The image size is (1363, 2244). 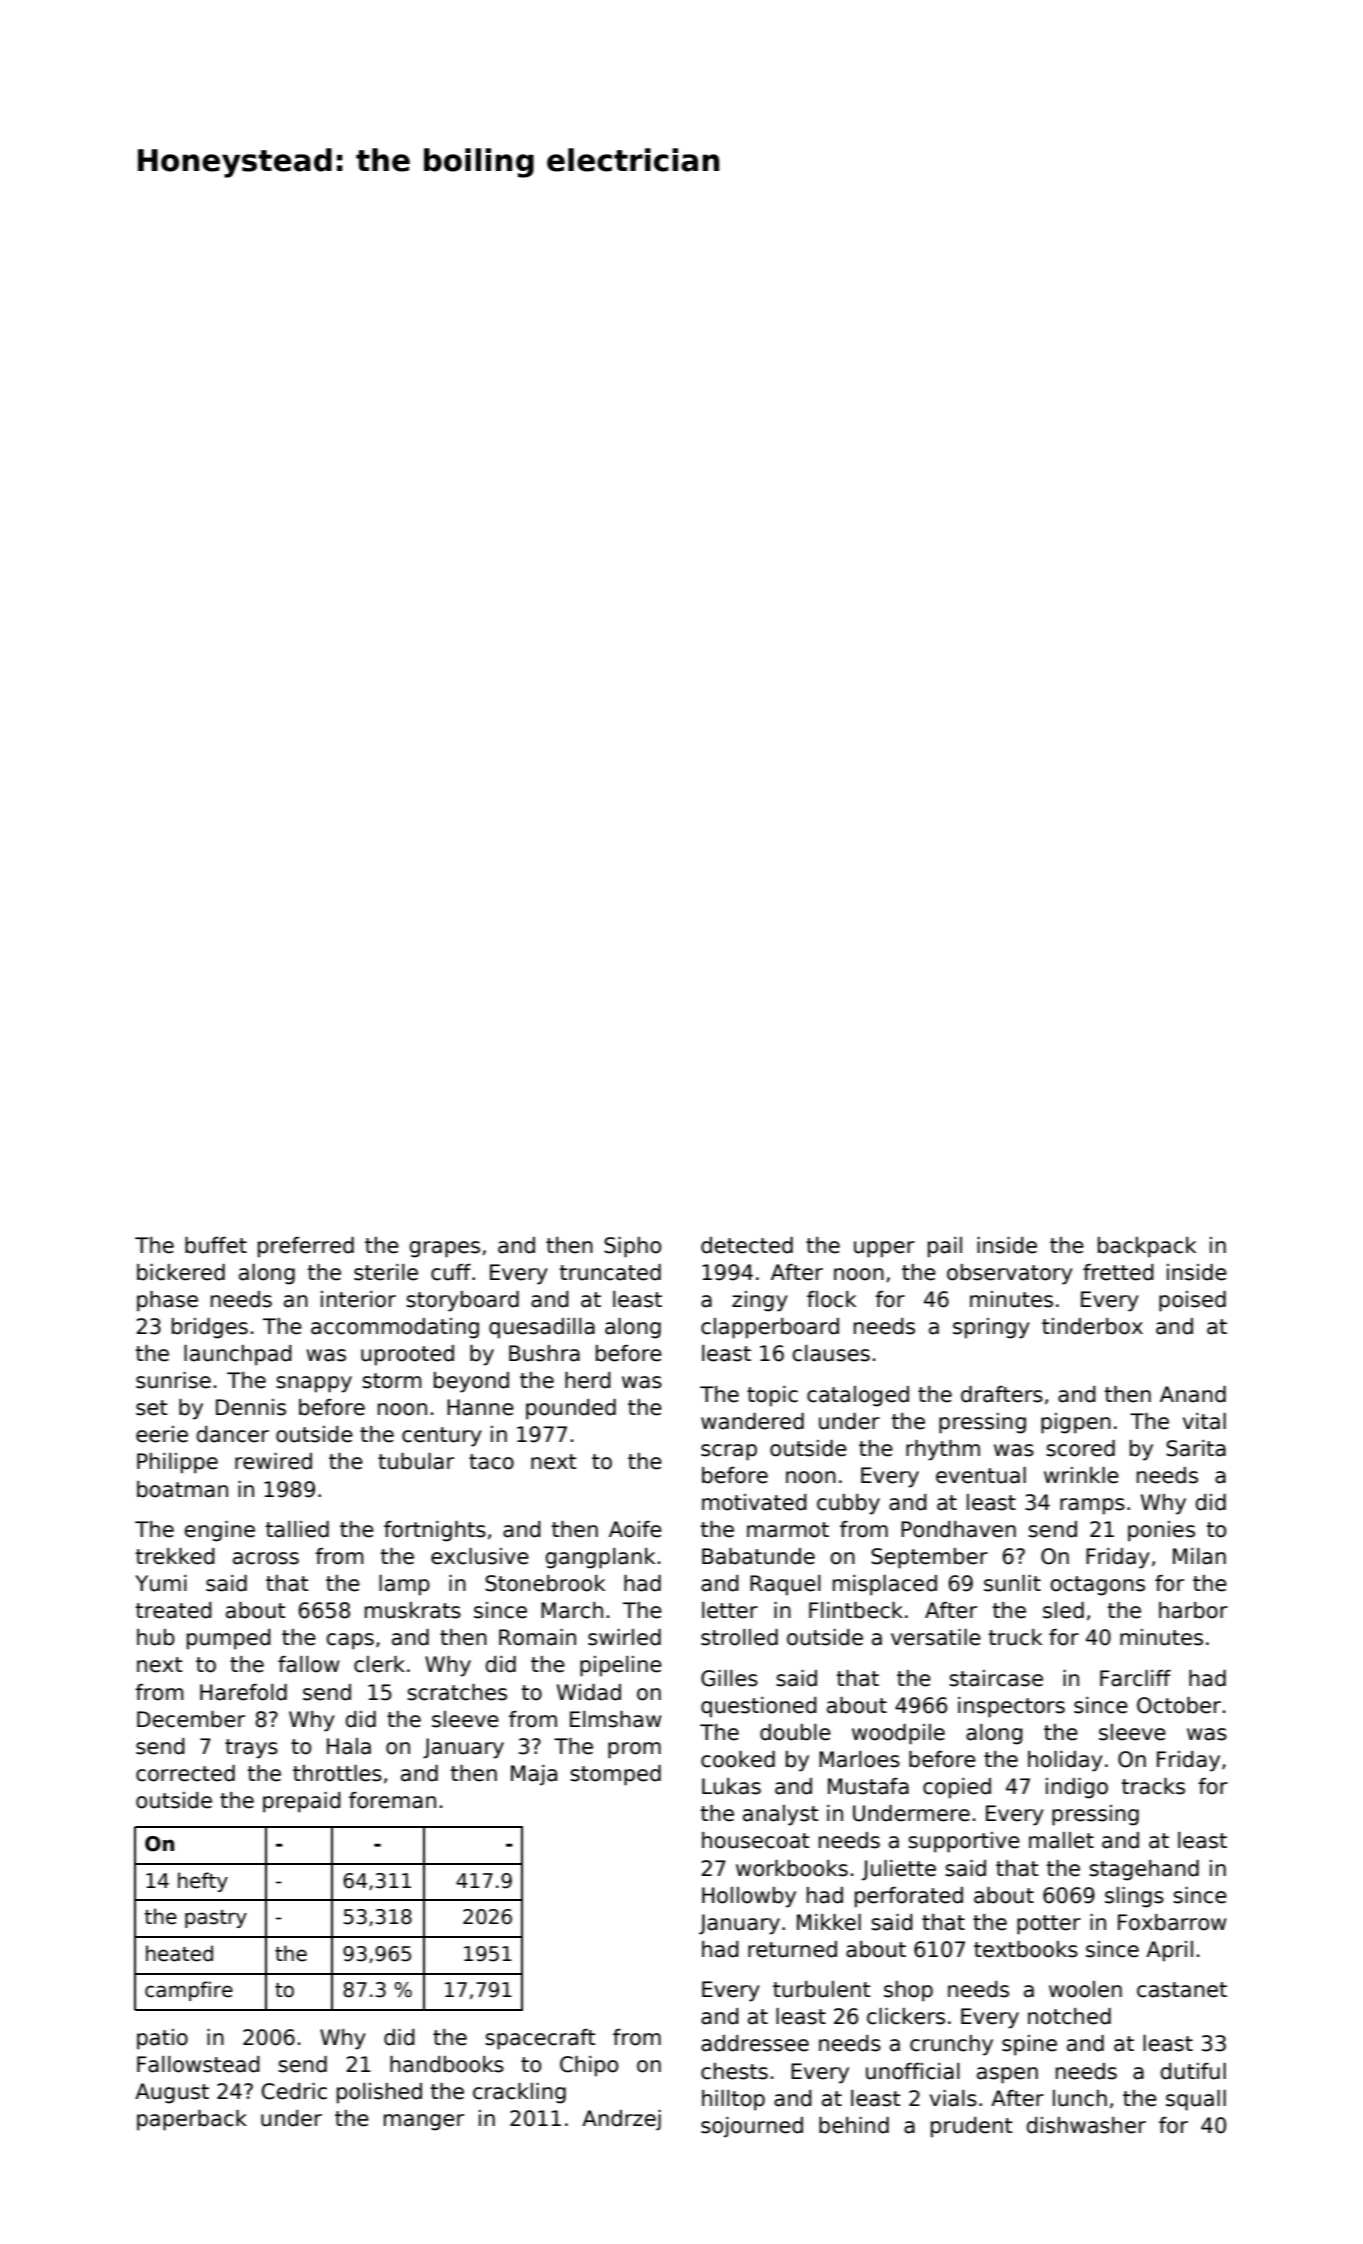 I want to click on trays, so click(x=251, y=1749).
